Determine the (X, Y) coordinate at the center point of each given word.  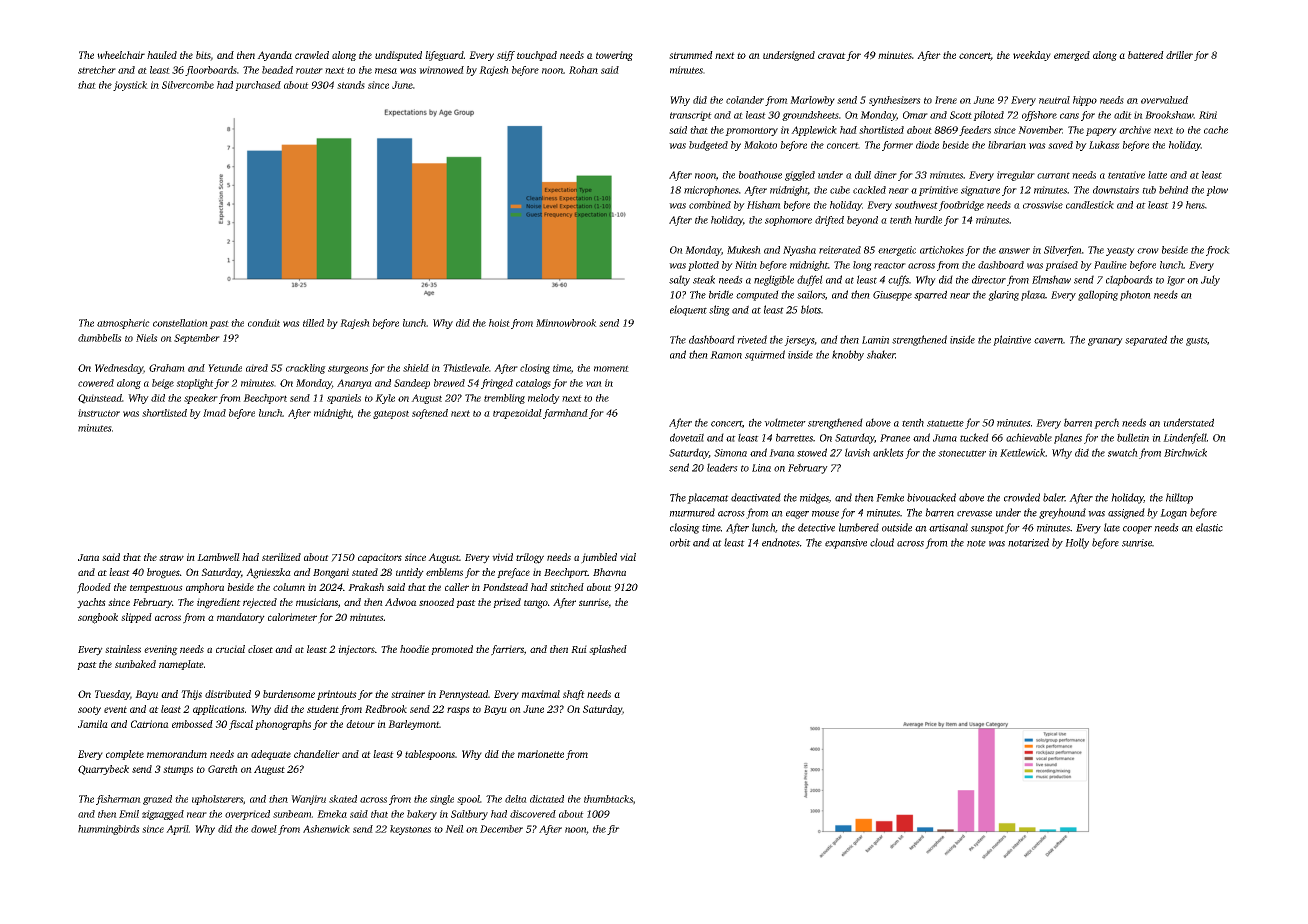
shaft (574, 695)
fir (613, 830)
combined (710, 205)
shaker (881, 354)
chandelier (317, 754)
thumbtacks (608, 799)
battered (1146, 55)
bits (203, 55)
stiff (506, 56)
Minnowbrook (566, 323)
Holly (1077, 543)
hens (1195, 205)
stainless (123, 649)
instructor (99, 413)
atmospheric (123, 324)
